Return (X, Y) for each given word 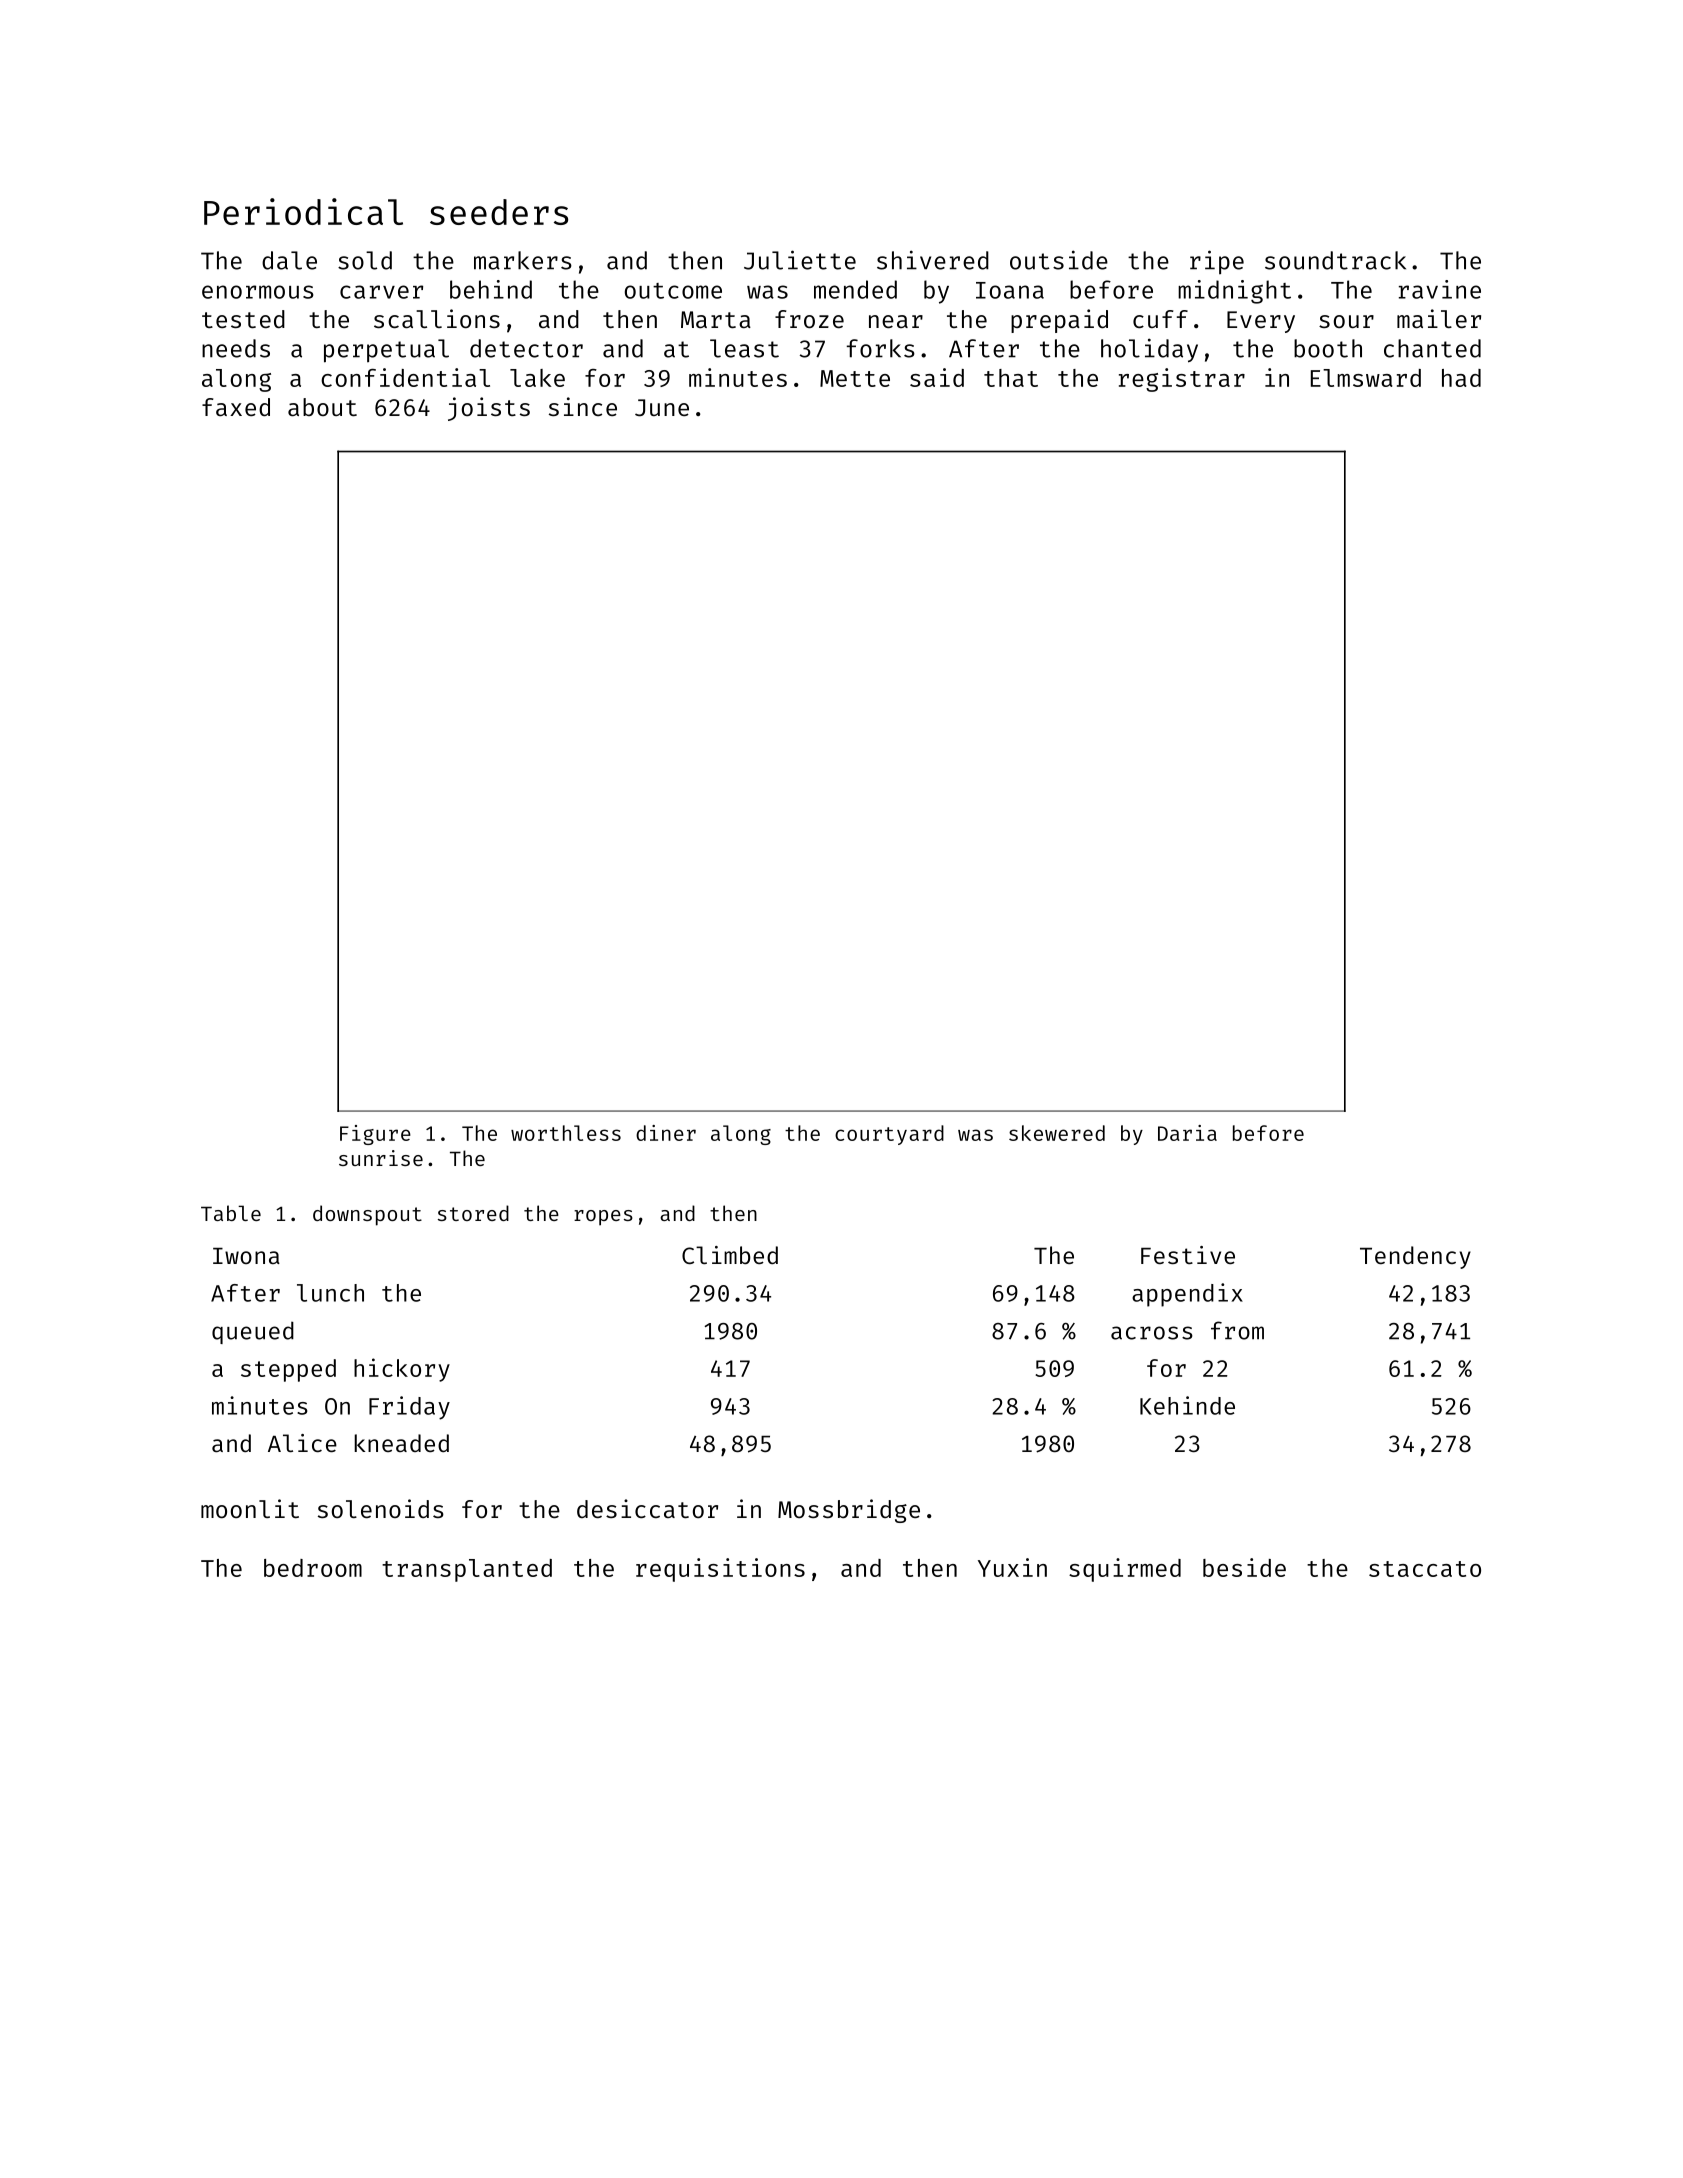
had (1461, 378)
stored (473, 1213)
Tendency (1415, 1257)
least (744, 348)
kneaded (401, 1443)
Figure (375, 1135)
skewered (1057, 1133)
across (1152, 1333)
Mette (855, 378)
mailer (1439, 318)
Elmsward (1366, 378)
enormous (258, 292)
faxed (236, 407)
